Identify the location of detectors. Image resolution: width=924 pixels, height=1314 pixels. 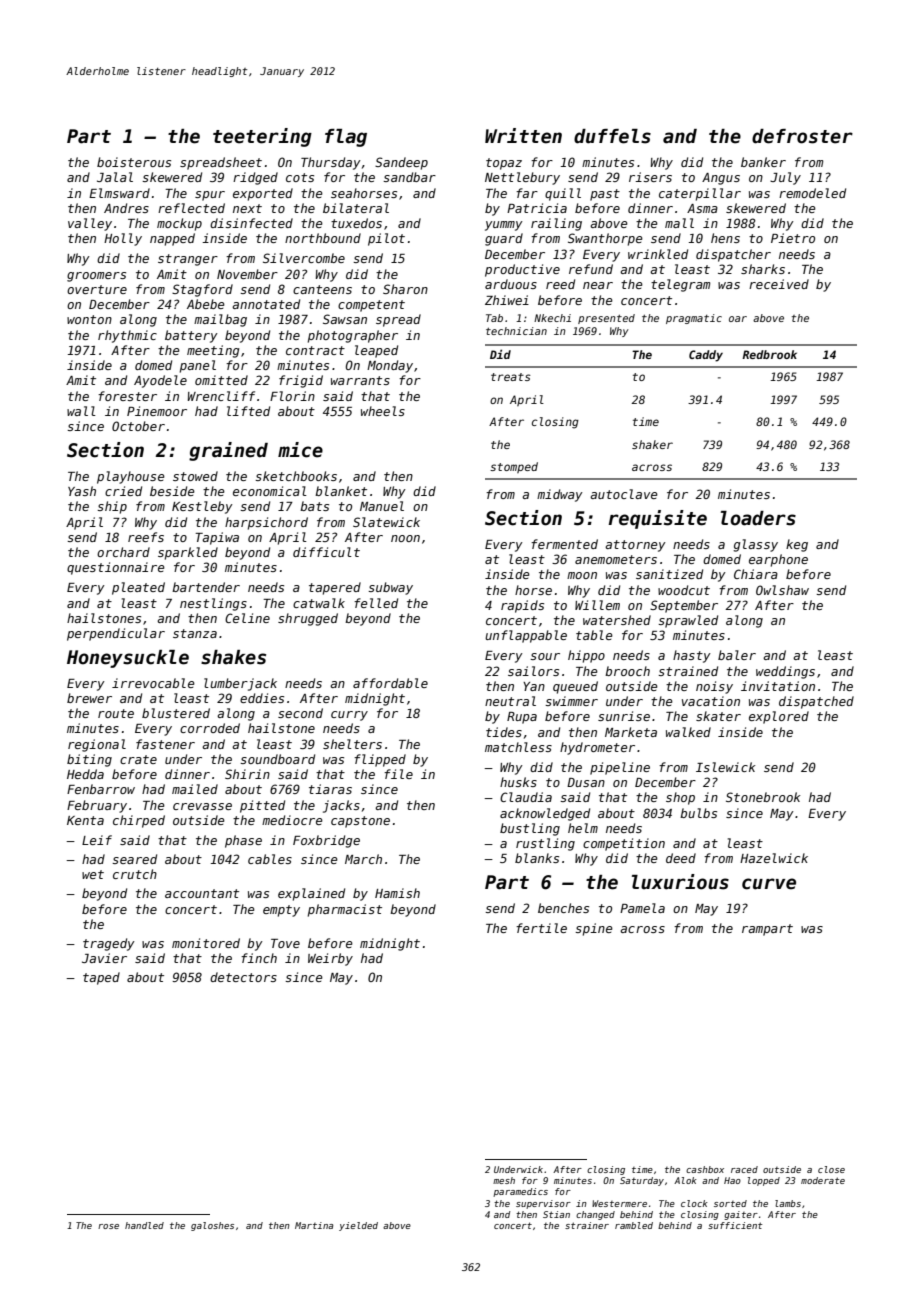
(243, 977).
